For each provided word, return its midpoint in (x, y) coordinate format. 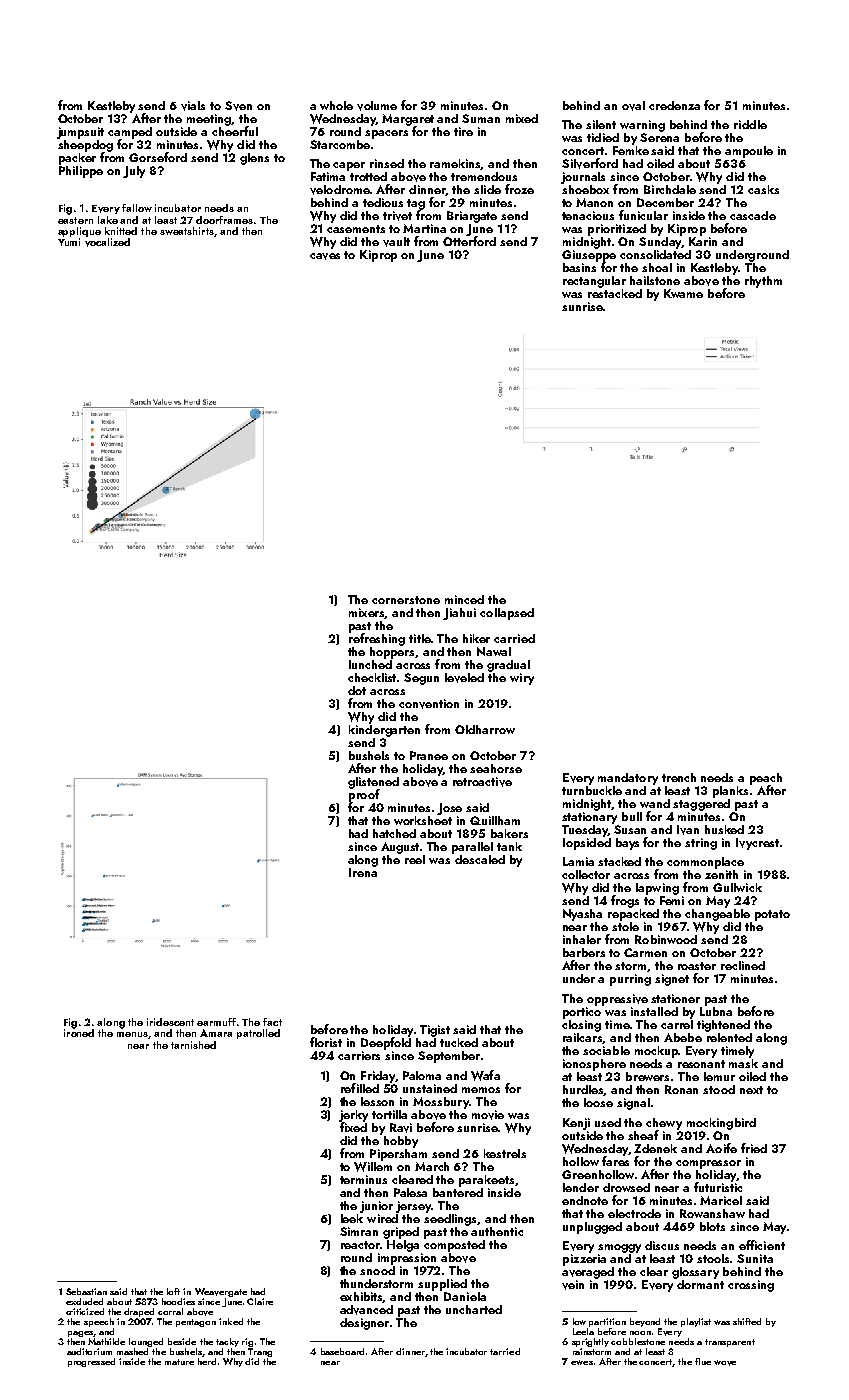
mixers (367, 613)
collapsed (507, 614)
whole (336, 105)
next (751, 1090)
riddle (750, 124)
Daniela (465, 1296)
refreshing (377, 639)
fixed (353, 1127)
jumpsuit (80, 133)
